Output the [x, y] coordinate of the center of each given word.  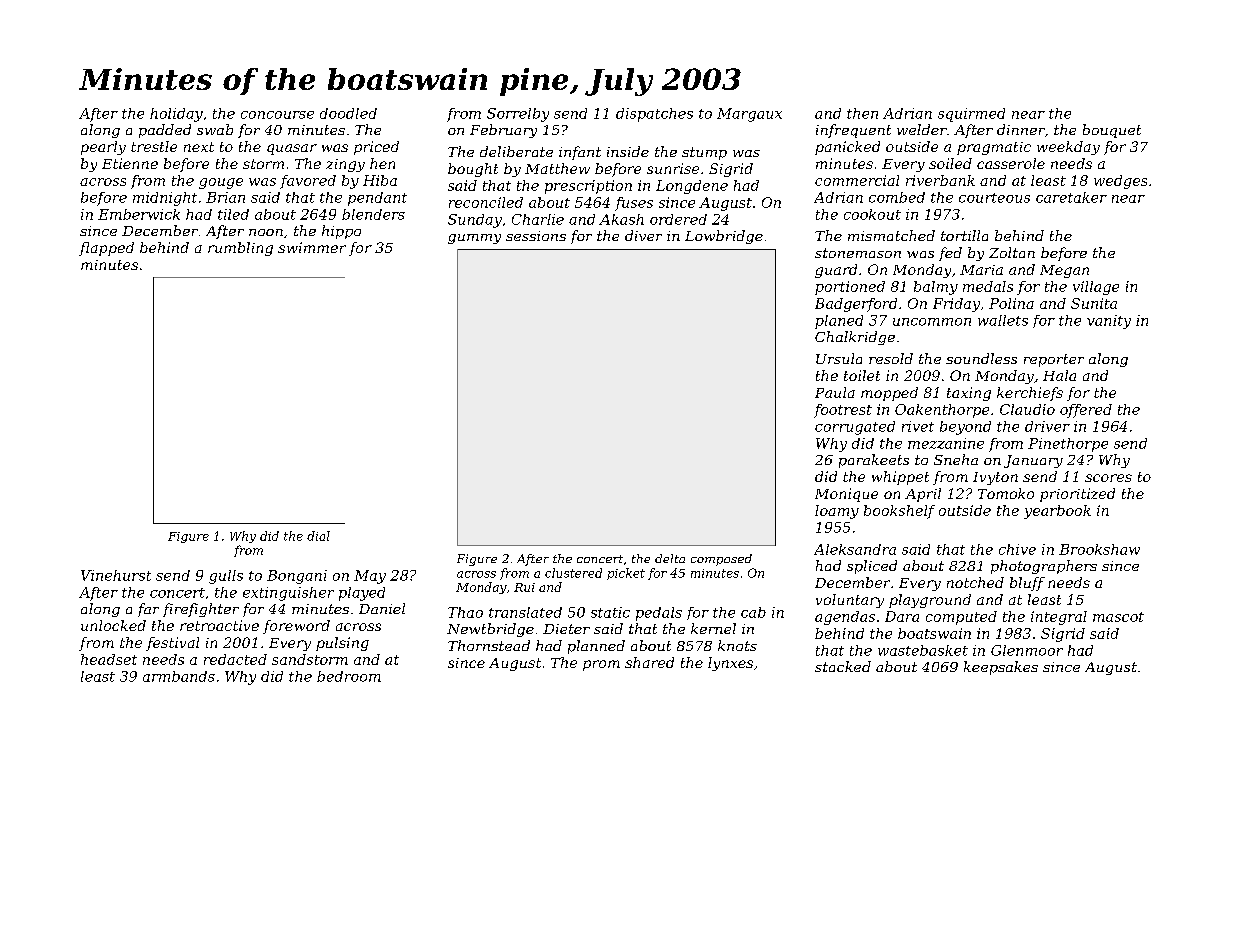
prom [601, 665]
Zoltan [1012, 252]
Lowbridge [724, 237]
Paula [835, 392]
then [862, 113]
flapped [106, 249]
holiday [176, 115]
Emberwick [139, 214]
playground [930, 601]
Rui [524, 587]
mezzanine [946, 443]
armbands [179, 676]
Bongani [297, 577]
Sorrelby [518, 115]
